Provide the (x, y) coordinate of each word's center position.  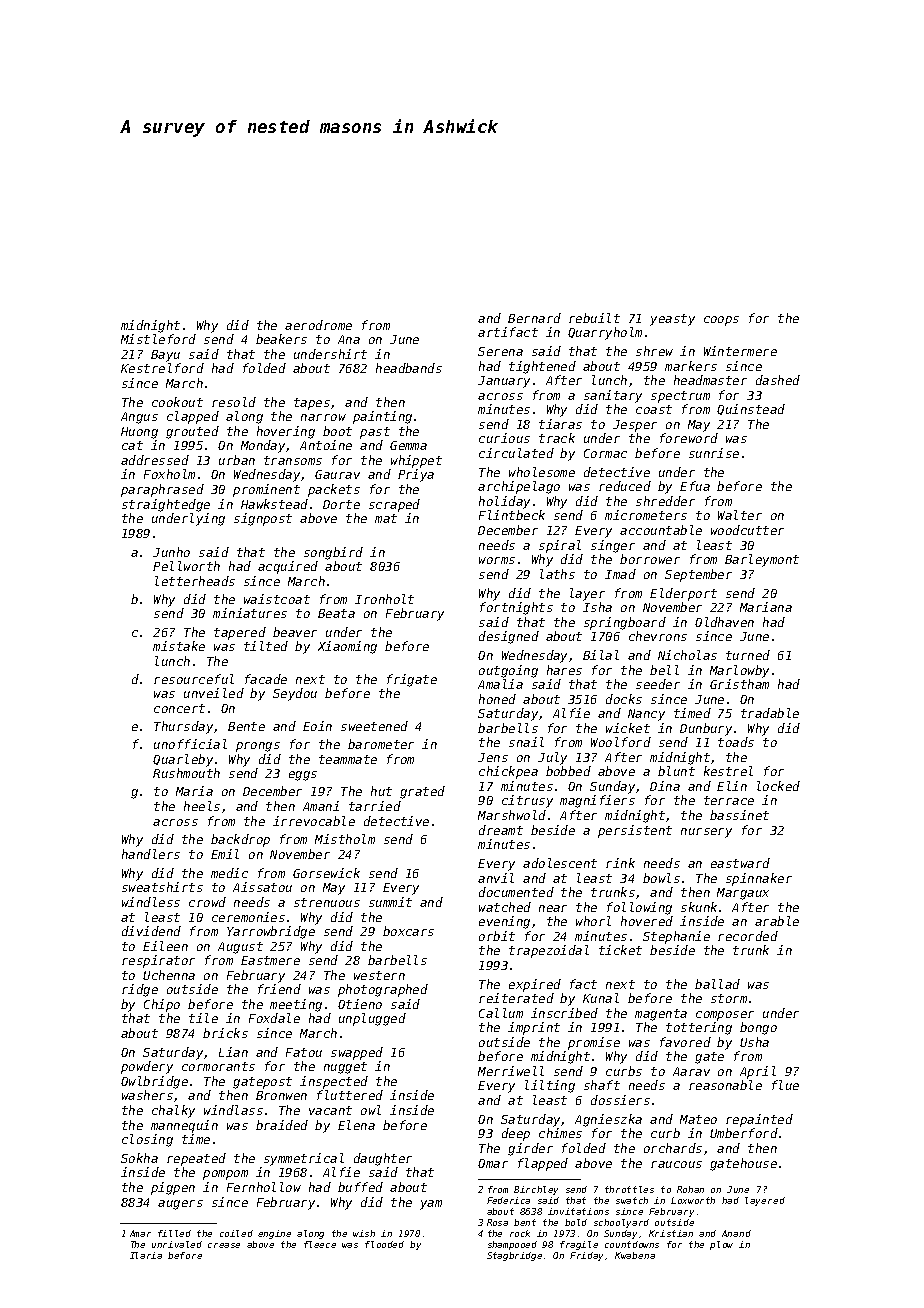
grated (422, 792)
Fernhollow (264, 1187)
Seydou (295, 694)
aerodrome (318, 325)
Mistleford (158, 339)
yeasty (672, 320)
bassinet (739, 815)
